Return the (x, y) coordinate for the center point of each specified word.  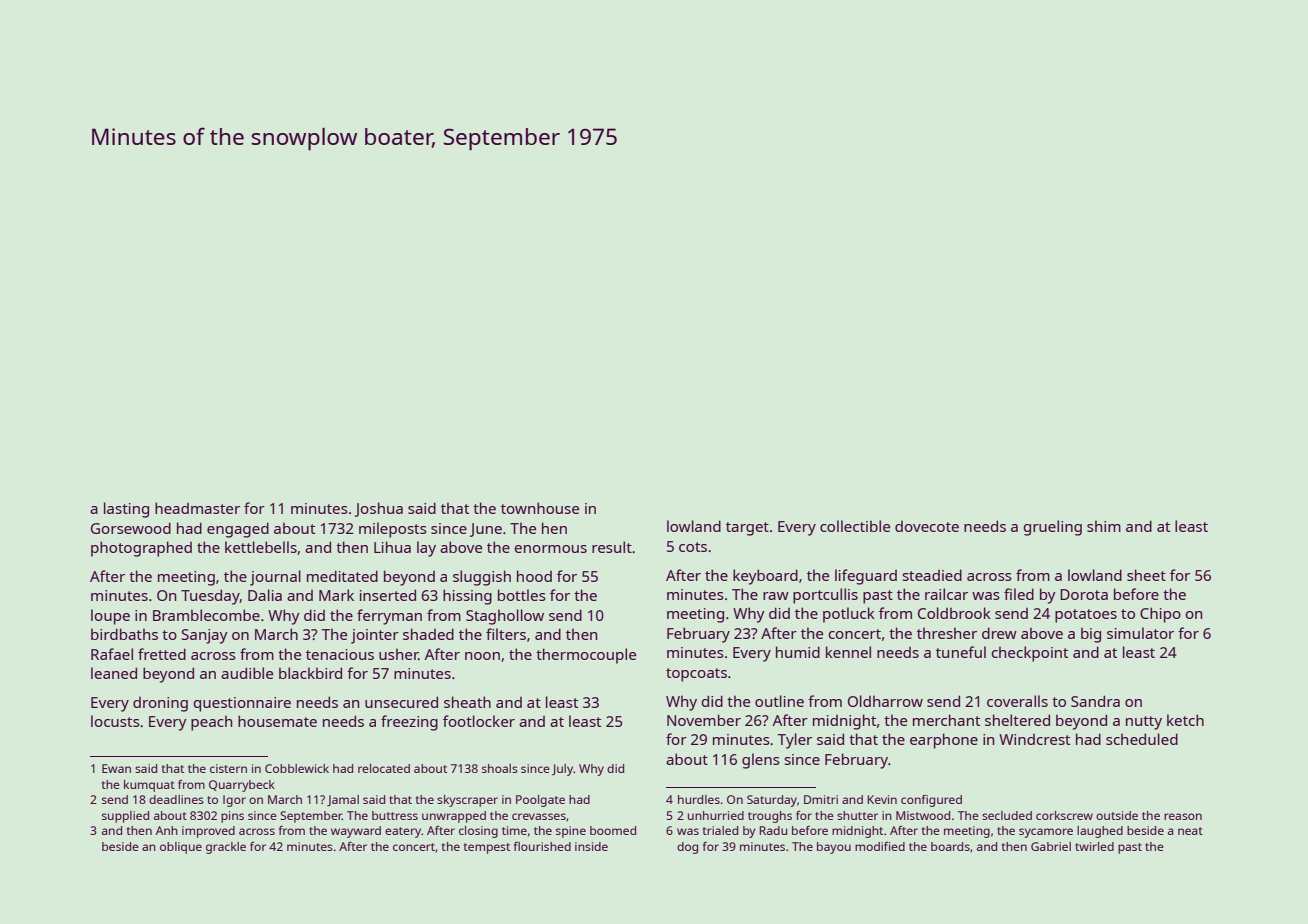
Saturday (772, 801)
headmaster (197, 508)
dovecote (927, 526)
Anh (167, 830)
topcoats (696, 675)
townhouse (540, 508)
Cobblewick (297, 768)
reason (1183, 816)
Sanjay (205, 636)
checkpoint (1029, 654)
